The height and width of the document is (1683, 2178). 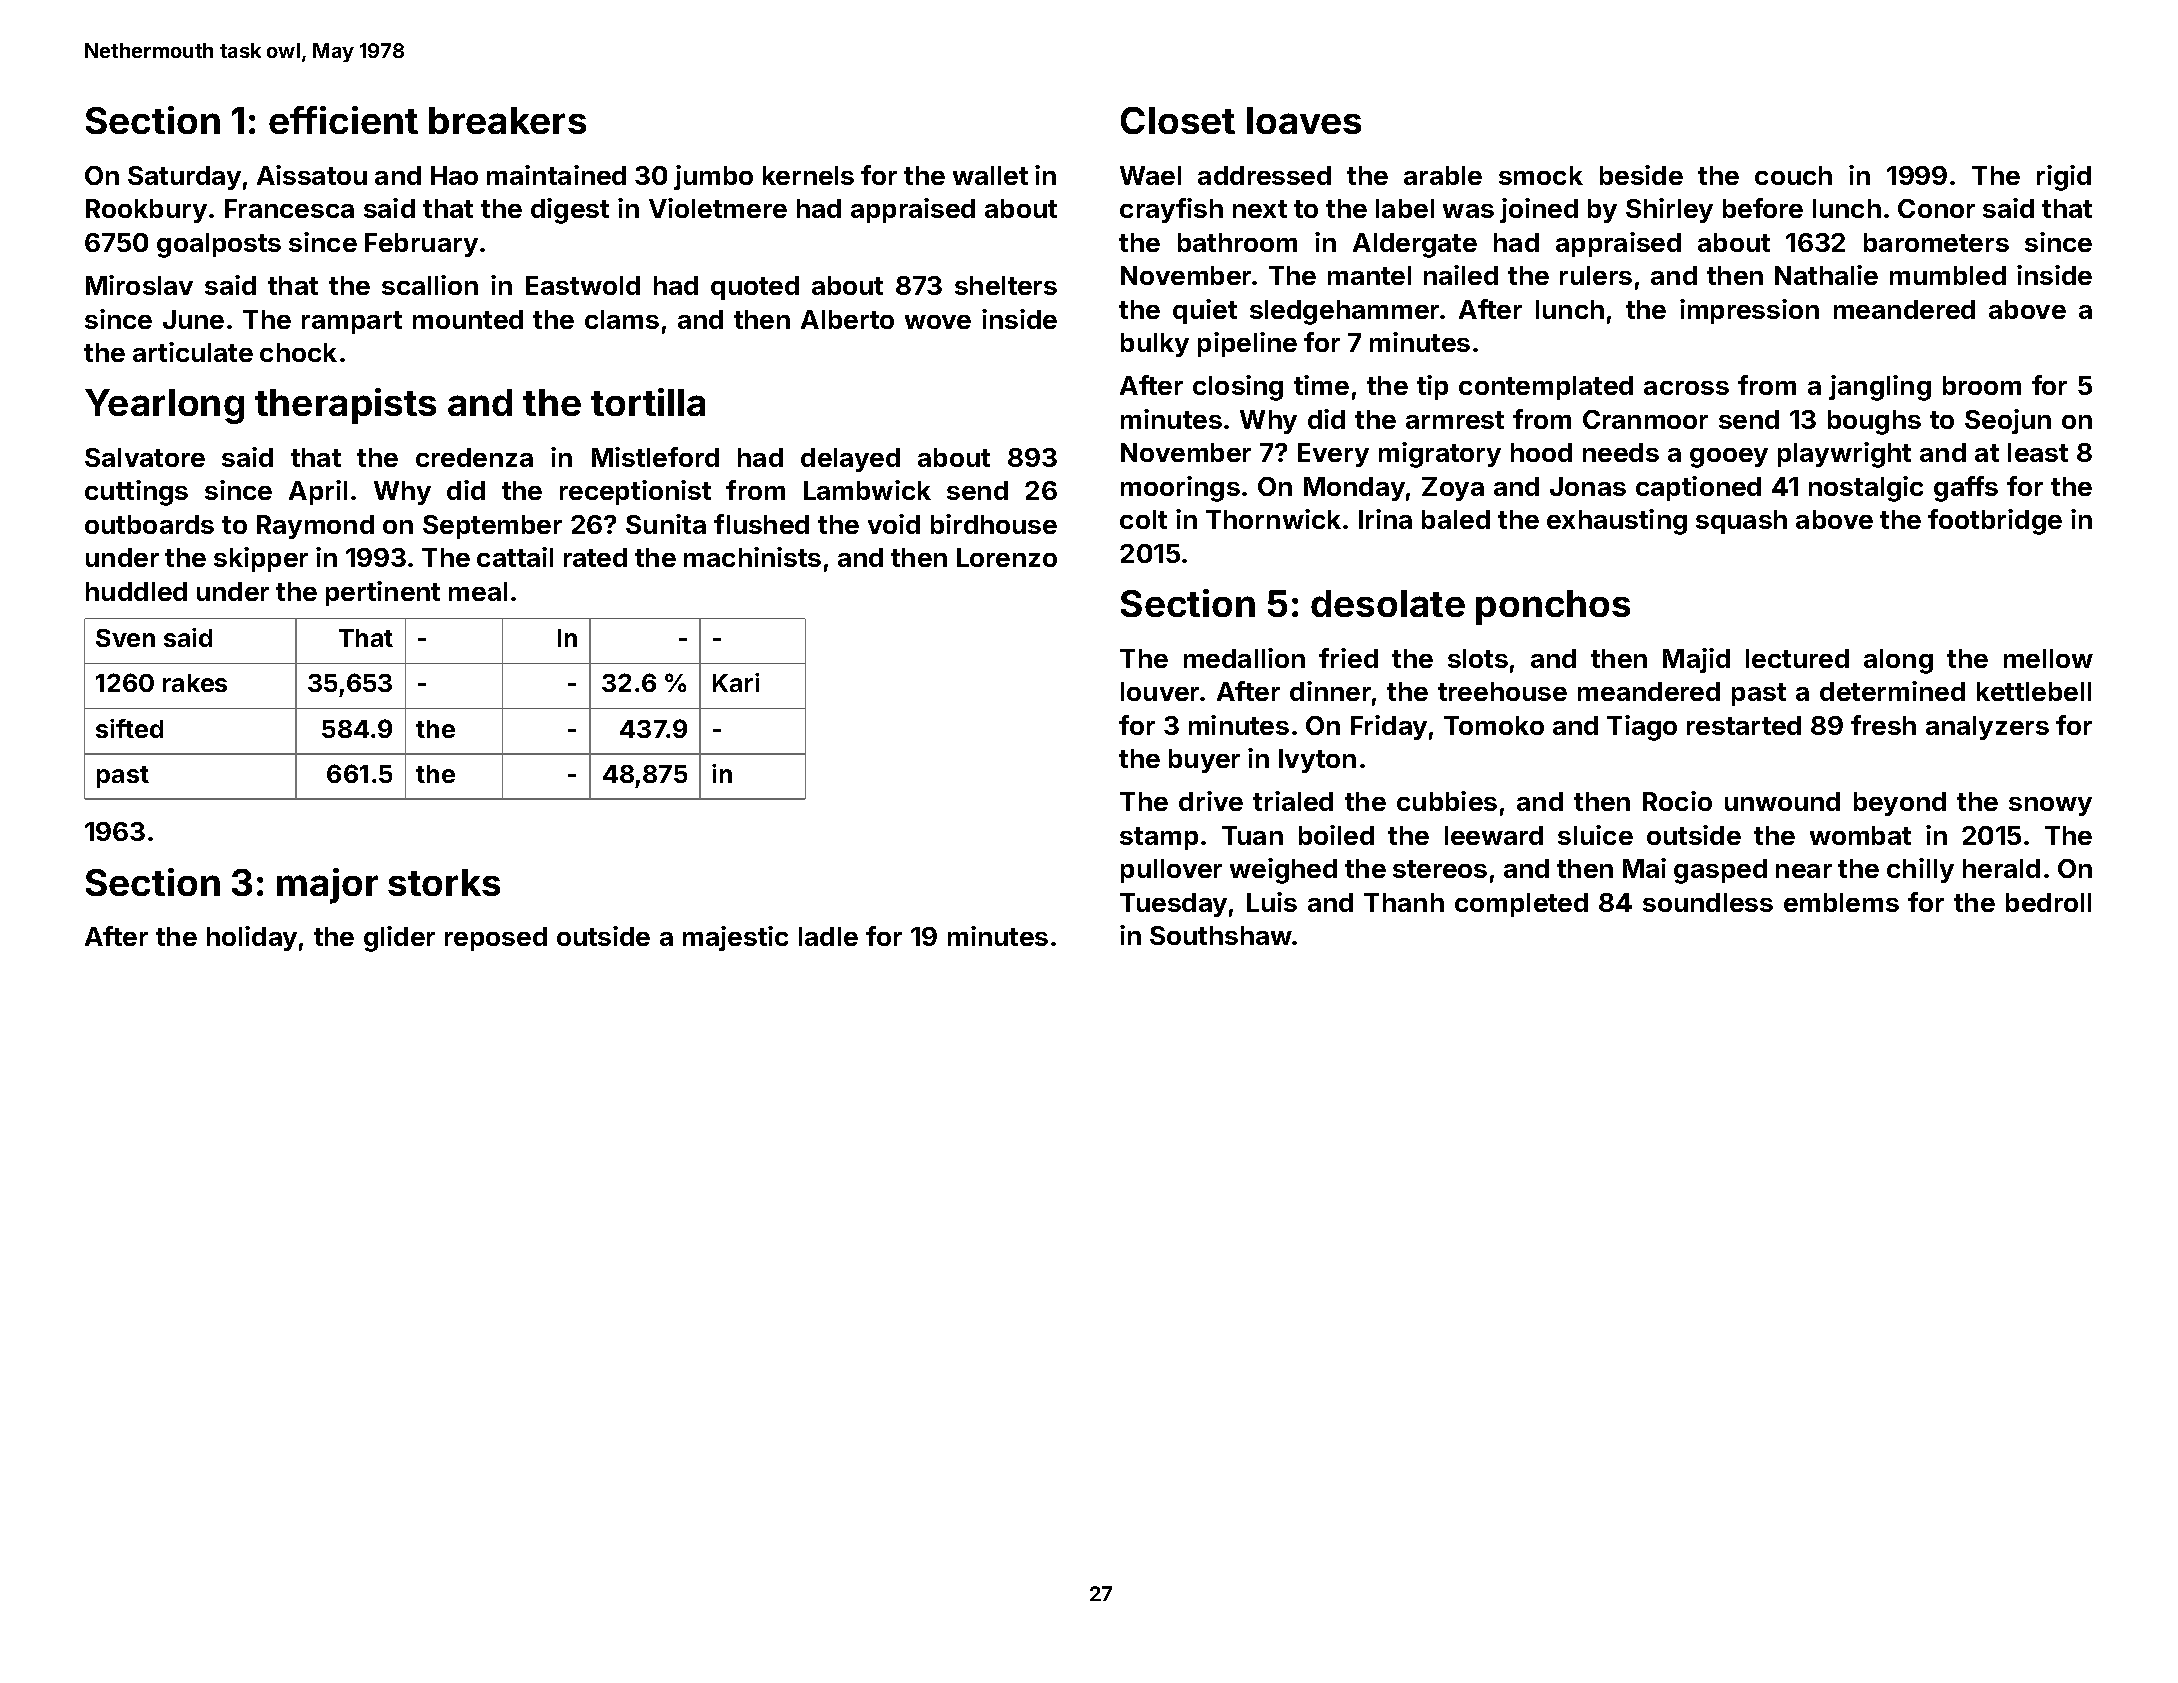 I want to click on determined, so click(x=1892, y=691).
